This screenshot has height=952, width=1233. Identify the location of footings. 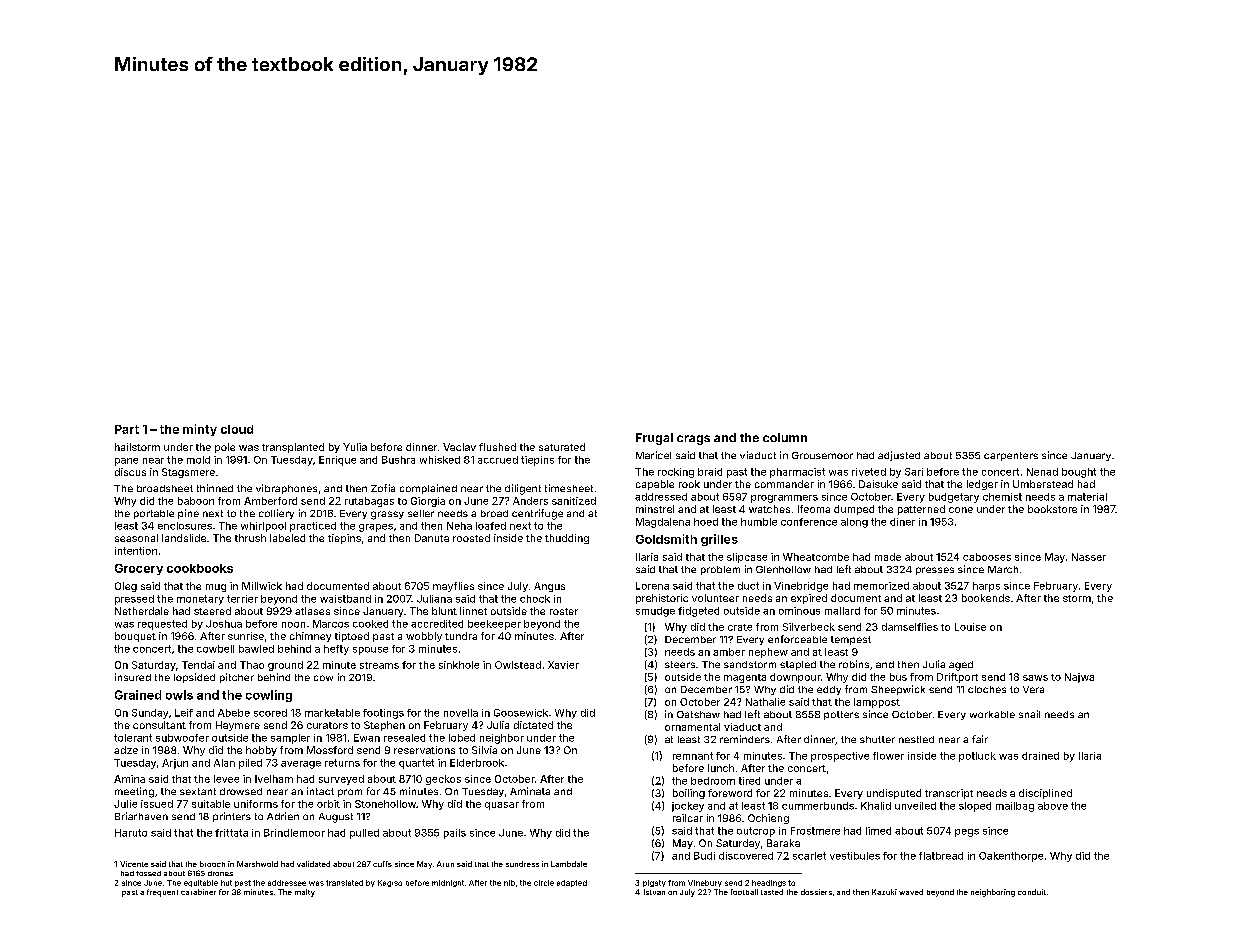
(383, 714).
